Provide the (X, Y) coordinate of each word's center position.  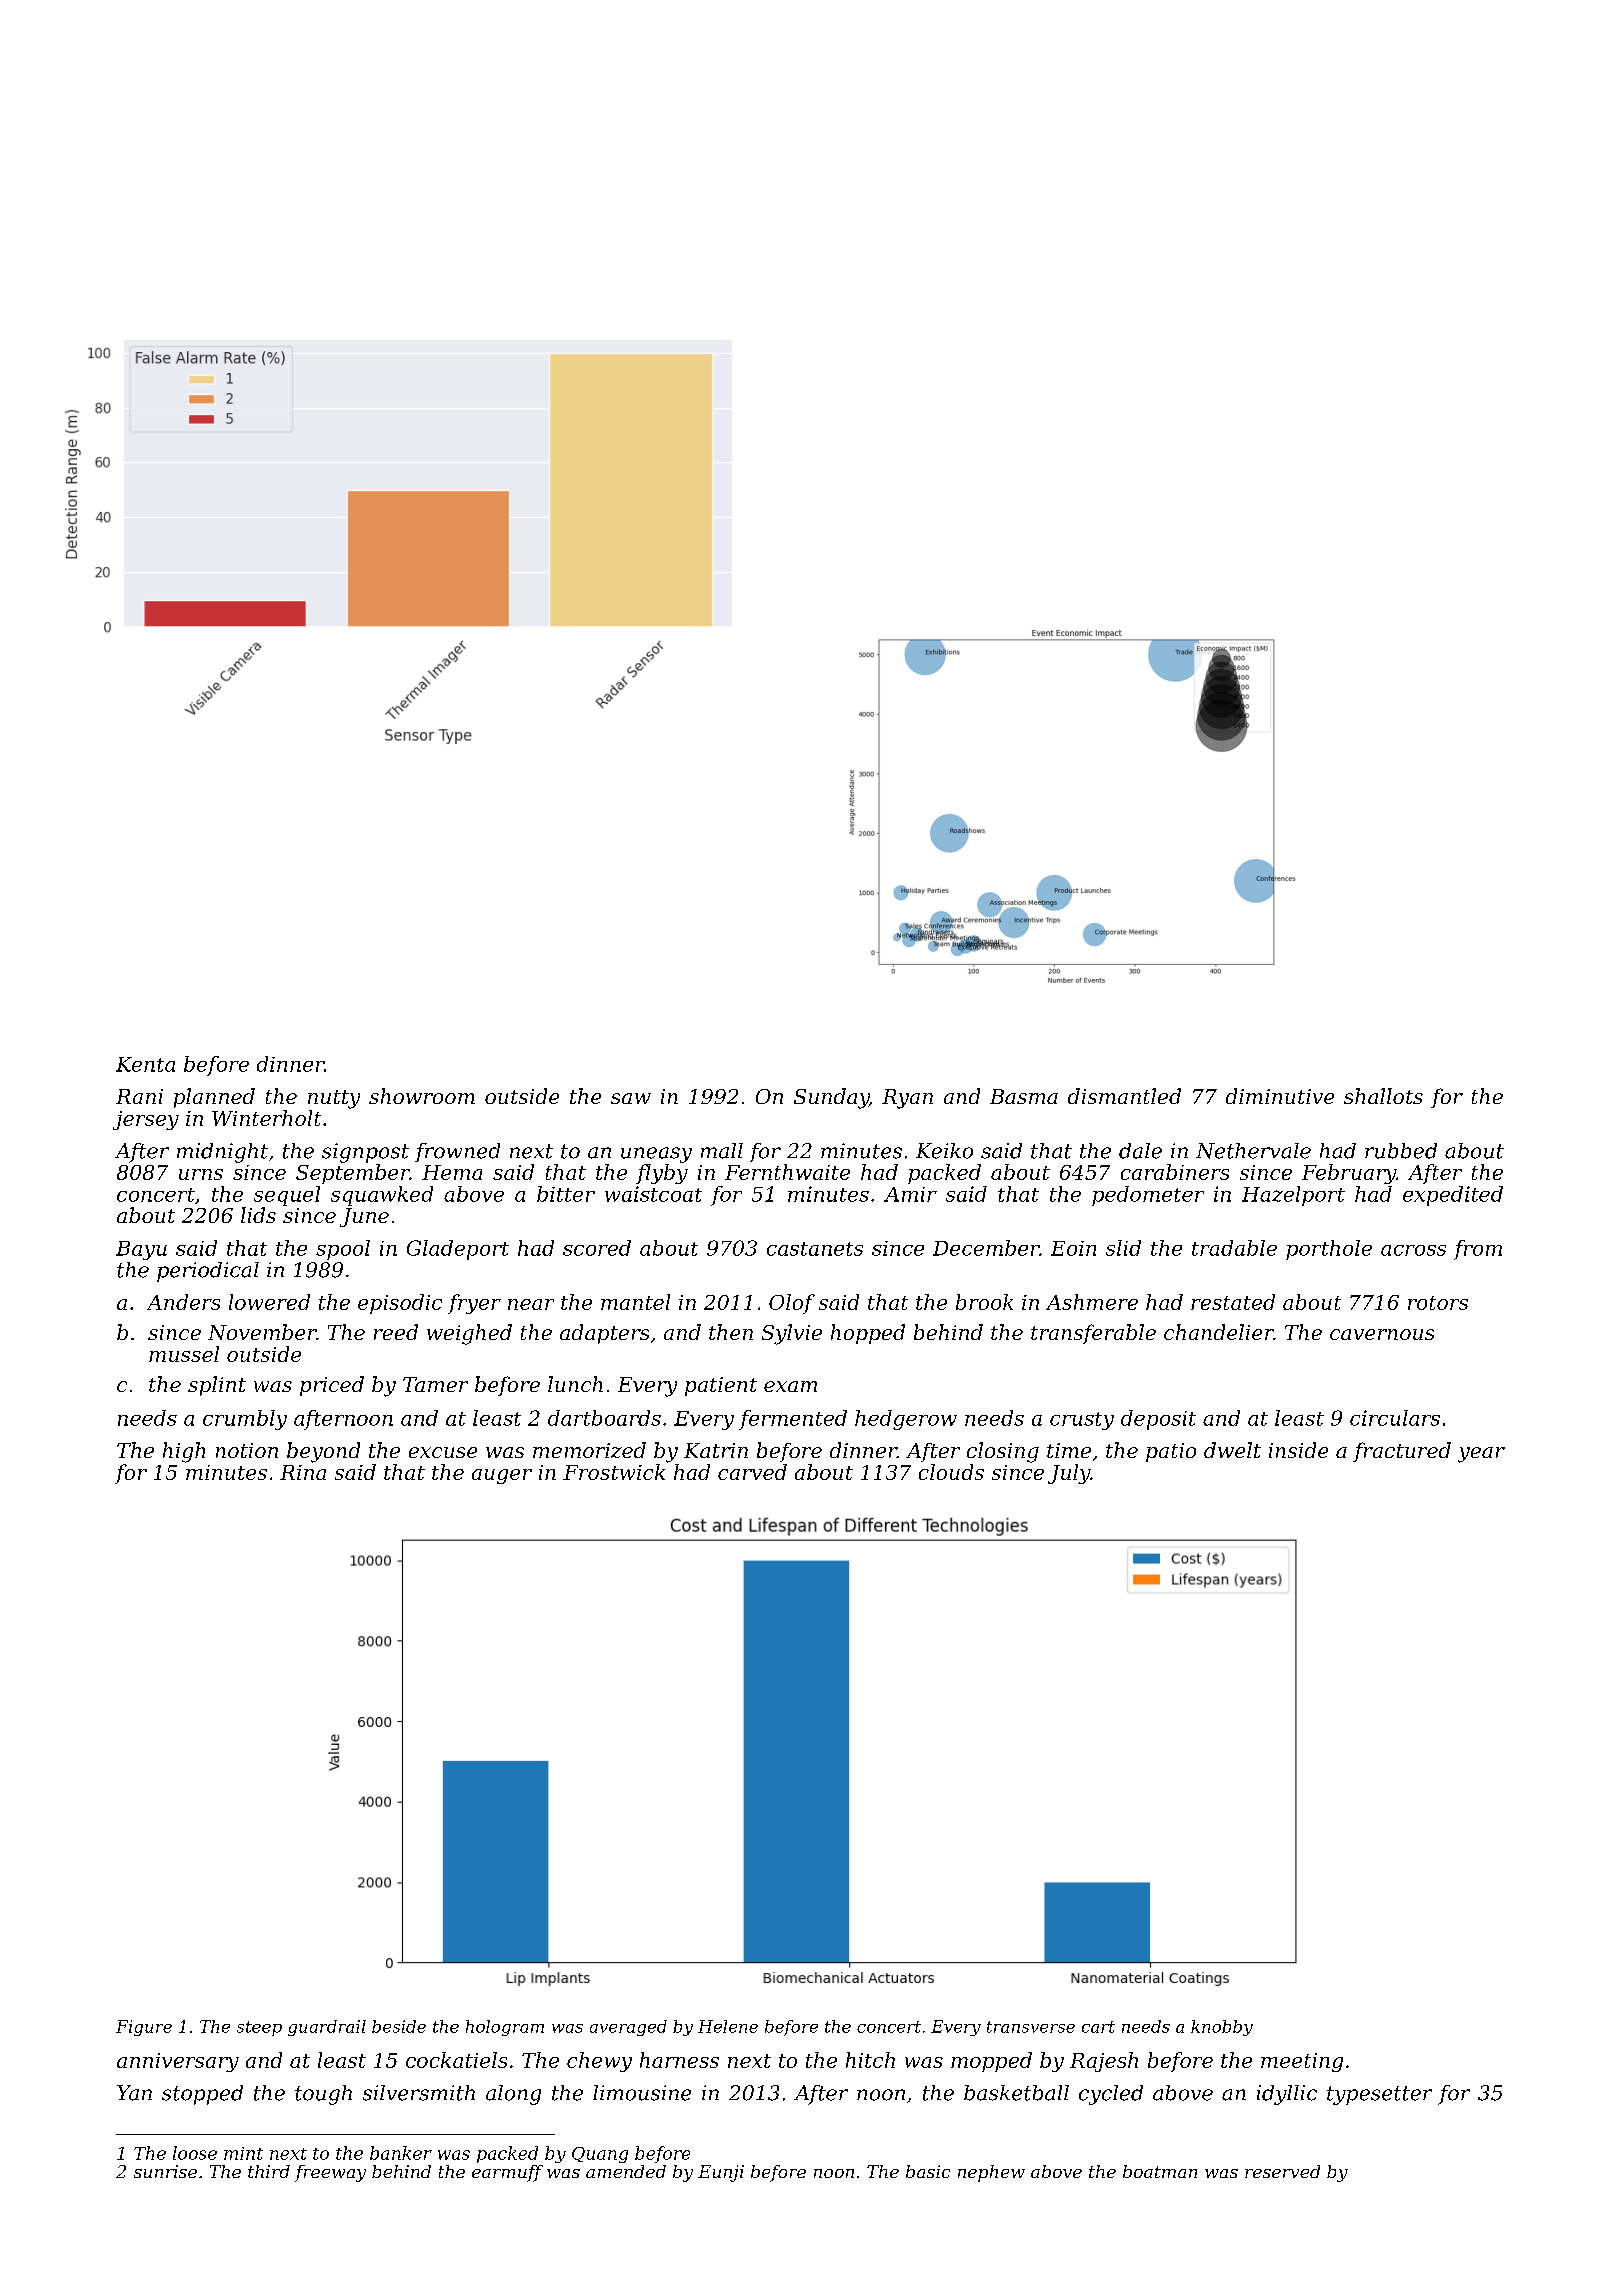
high (184, 1452)
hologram (505, 2028)
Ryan (907, 1099)
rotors (1438, 1303)
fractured (1402, 1452)
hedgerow (906, 1420)
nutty (334, 1099)
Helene (728, 2026)
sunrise (165, 2171)
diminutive (1280, 1096)
